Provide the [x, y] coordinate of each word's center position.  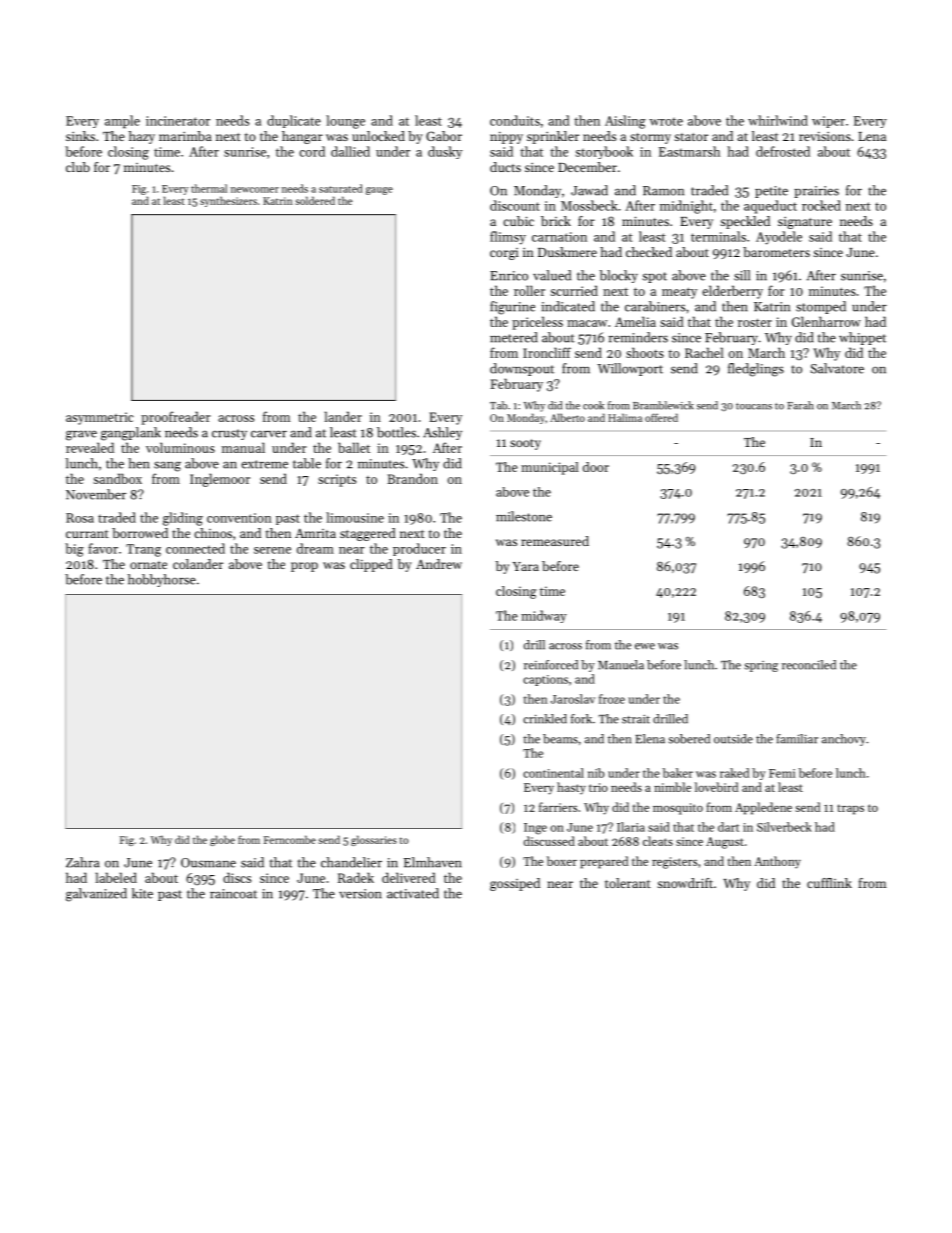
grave [81, 435]
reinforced [551, 665]
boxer [562, 861]
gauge [379, 191]
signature [805, 223]
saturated [341, 188]
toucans [754, 406]
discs [237, 877]
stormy [650, 138]
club [78, 167]
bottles [396, 432]
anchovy [844, 740]
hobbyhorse [162, 580]
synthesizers [228, 201]
